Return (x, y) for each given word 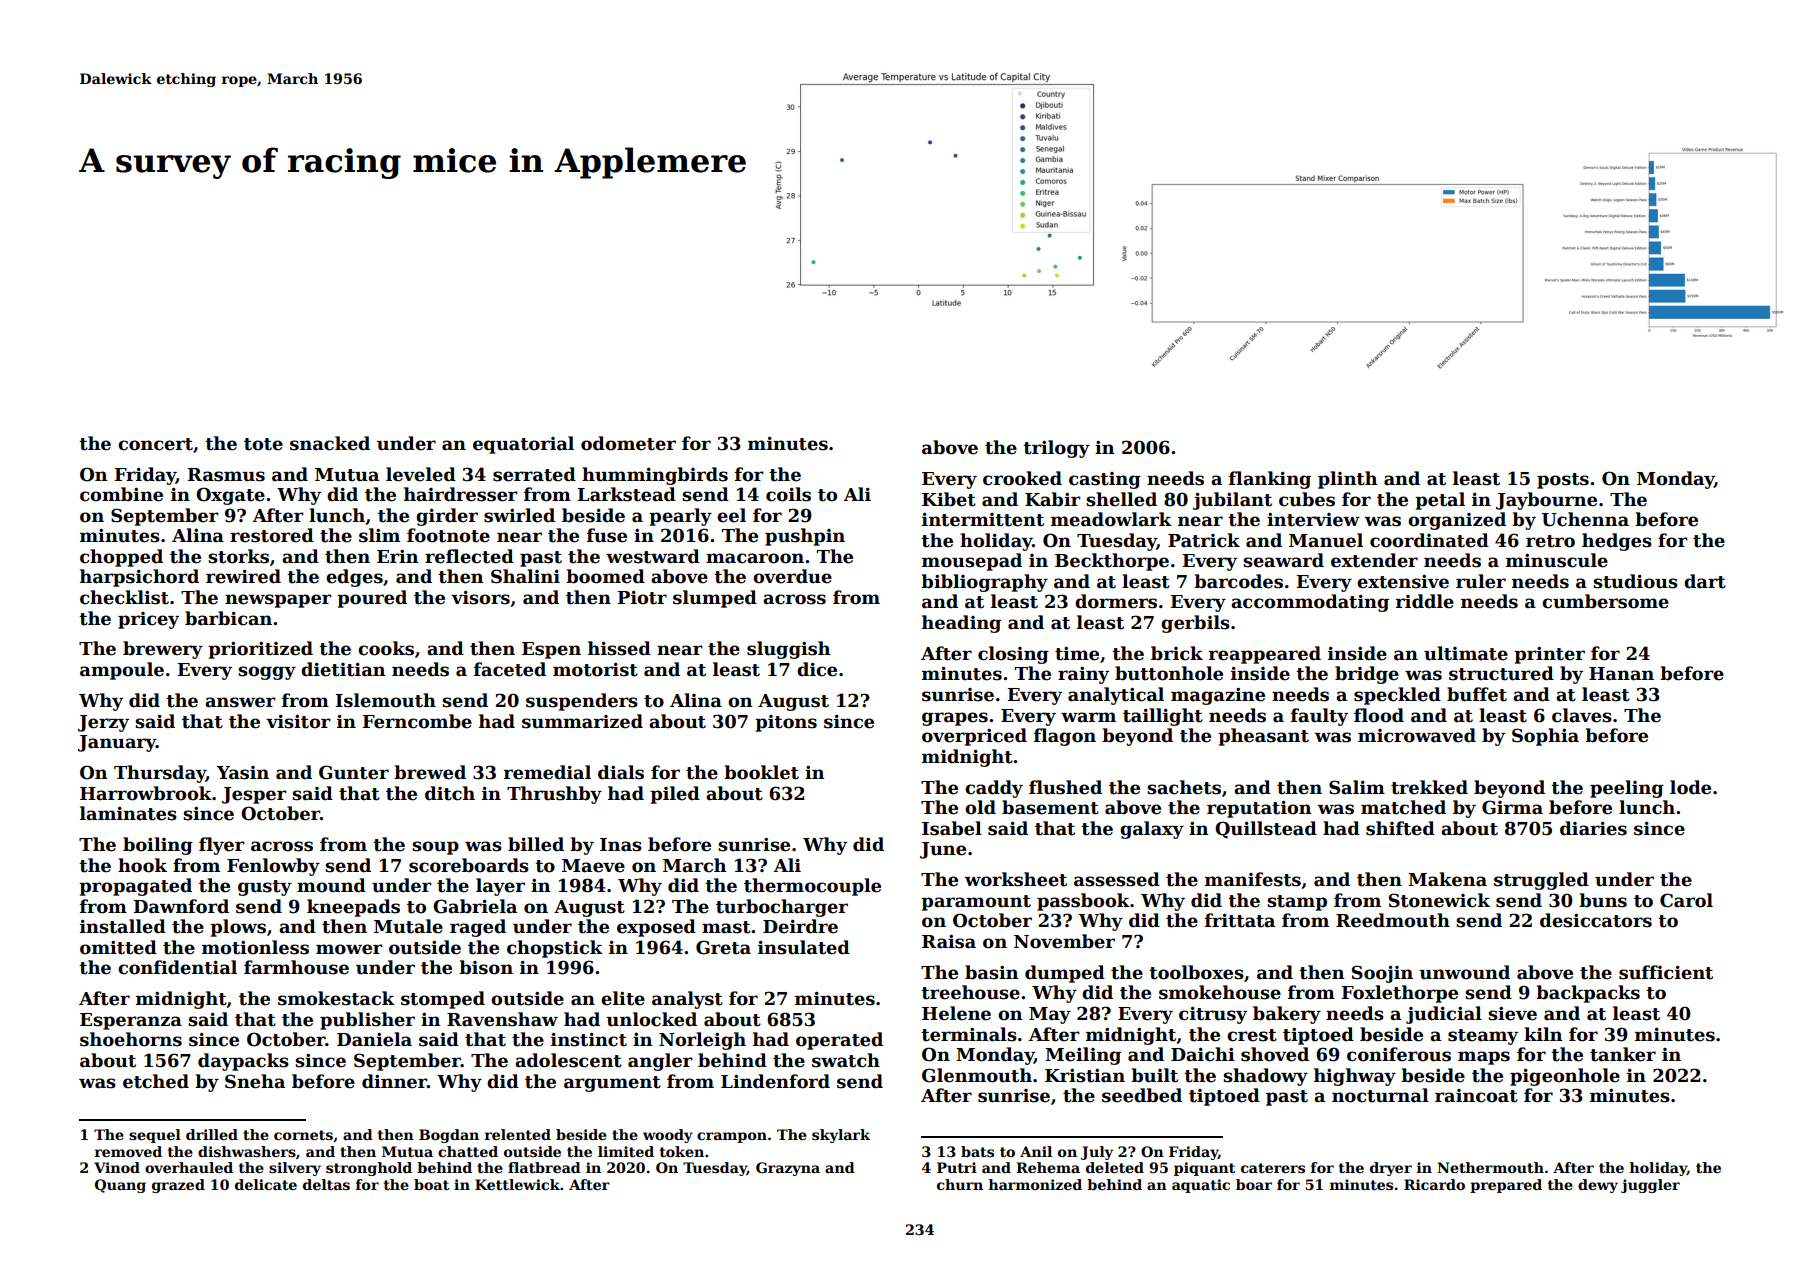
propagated (135, 887)
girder (447, 517)
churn (960, 1184)
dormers (1116, 601)
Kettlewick (517, 1184)
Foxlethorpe (1399, 994)
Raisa (949, 942)
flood (1379, 715)
